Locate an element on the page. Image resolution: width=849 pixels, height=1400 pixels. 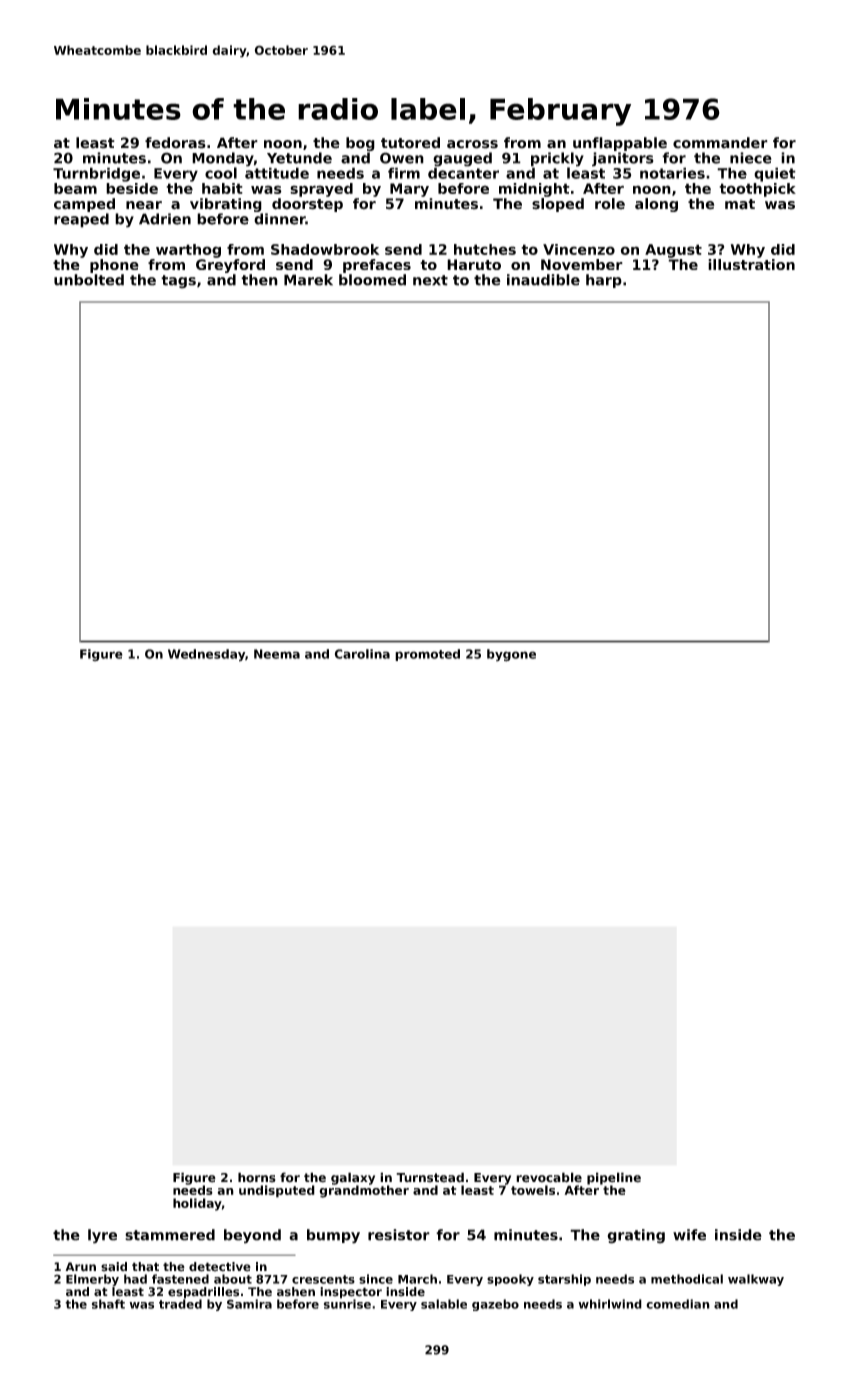
toothpick is located at coordinates (757, 190).
